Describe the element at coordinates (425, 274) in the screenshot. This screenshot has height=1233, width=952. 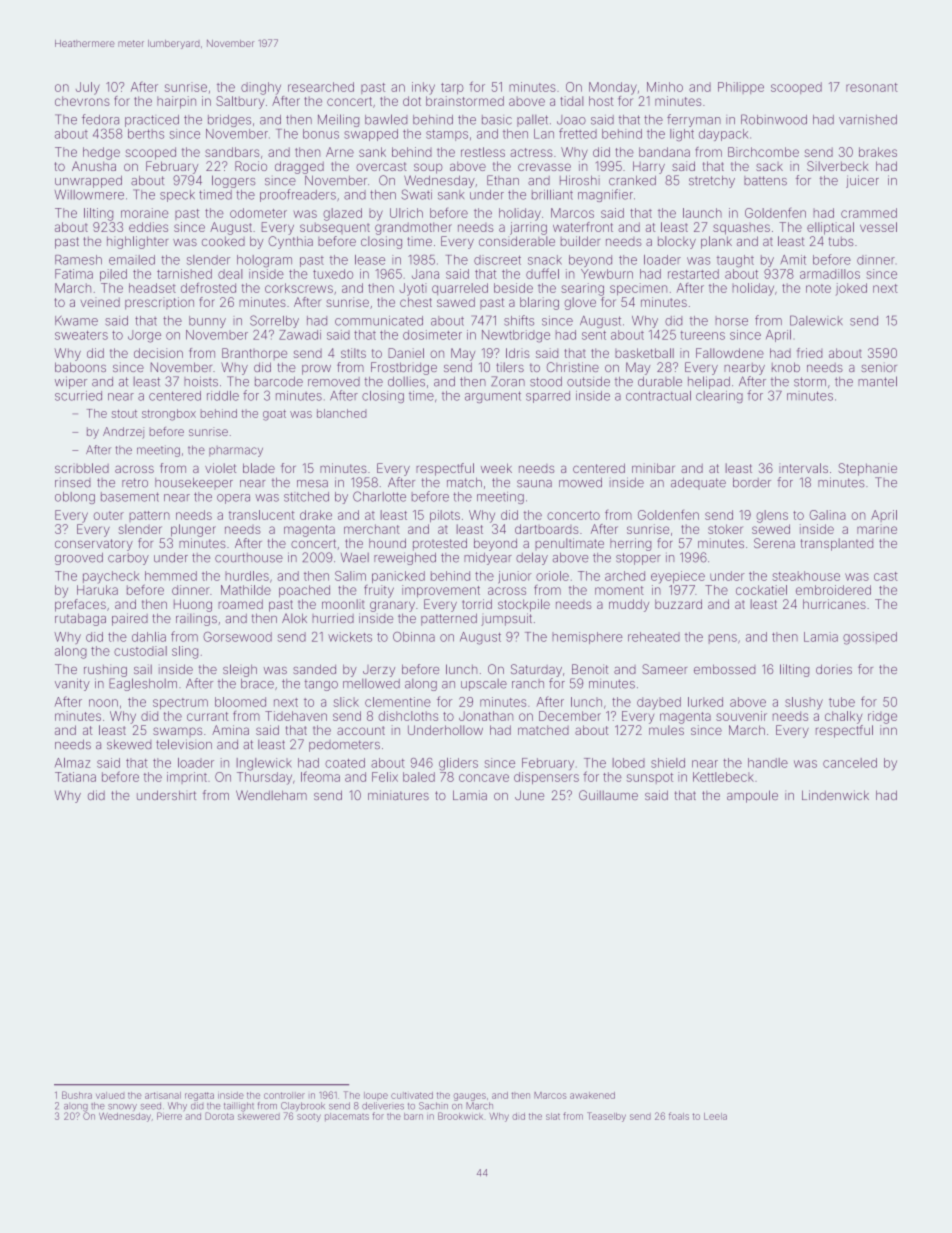
I see `Jana` at that location.
